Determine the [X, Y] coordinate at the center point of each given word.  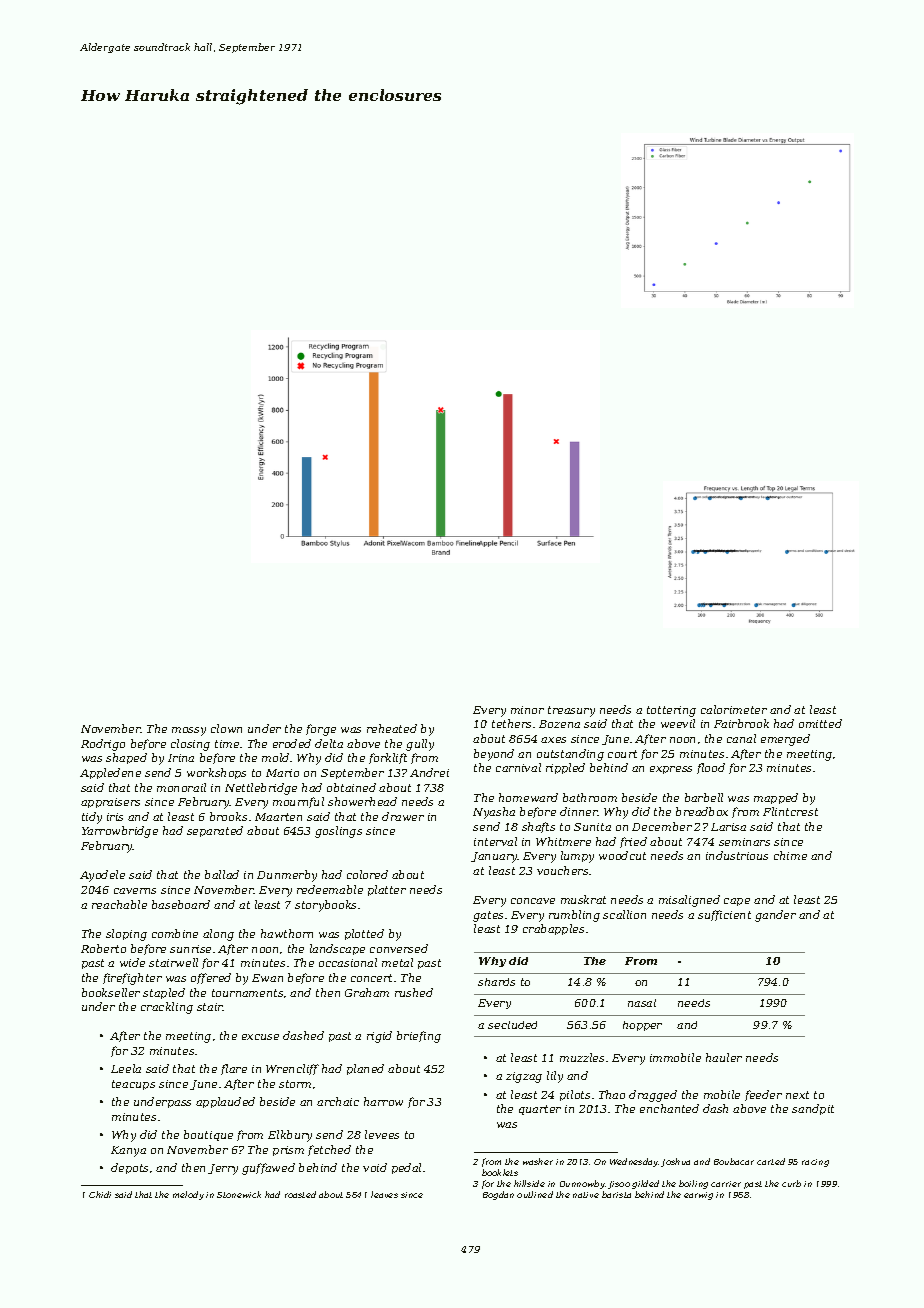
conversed [399, 948]
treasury [571, 711]
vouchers [562, 870]
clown [226, 728]
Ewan [267, 978]
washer [538, 1161]
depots [129, 1168]
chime [790, 855]
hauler [724, 1057]
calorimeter [734, 709]
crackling [167, 1008]
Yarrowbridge [120, 832]
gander [775, 916]
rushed [414, 992]
